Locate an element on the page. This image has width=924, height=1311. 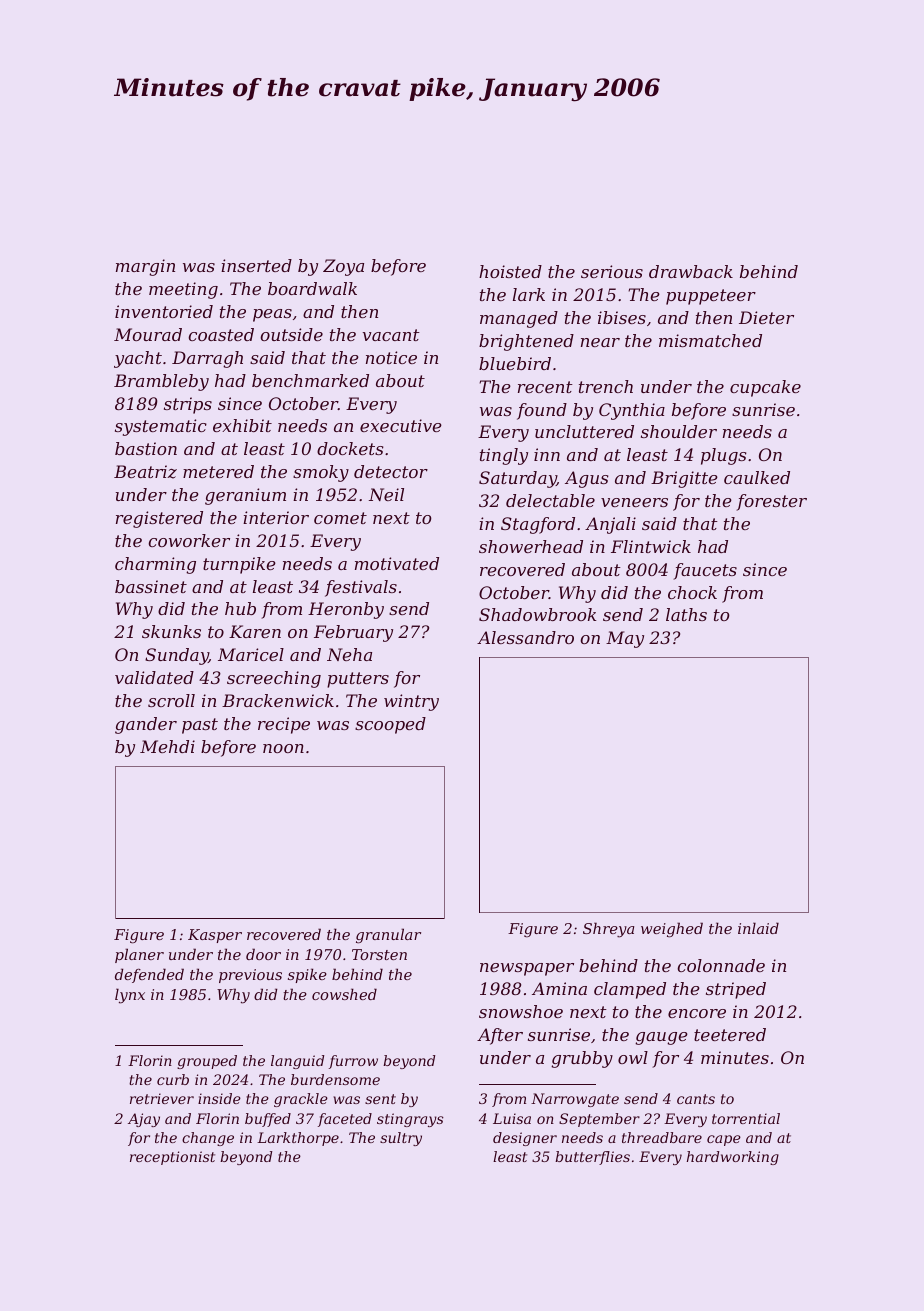
inserted is located at coordinates (256, 265).
